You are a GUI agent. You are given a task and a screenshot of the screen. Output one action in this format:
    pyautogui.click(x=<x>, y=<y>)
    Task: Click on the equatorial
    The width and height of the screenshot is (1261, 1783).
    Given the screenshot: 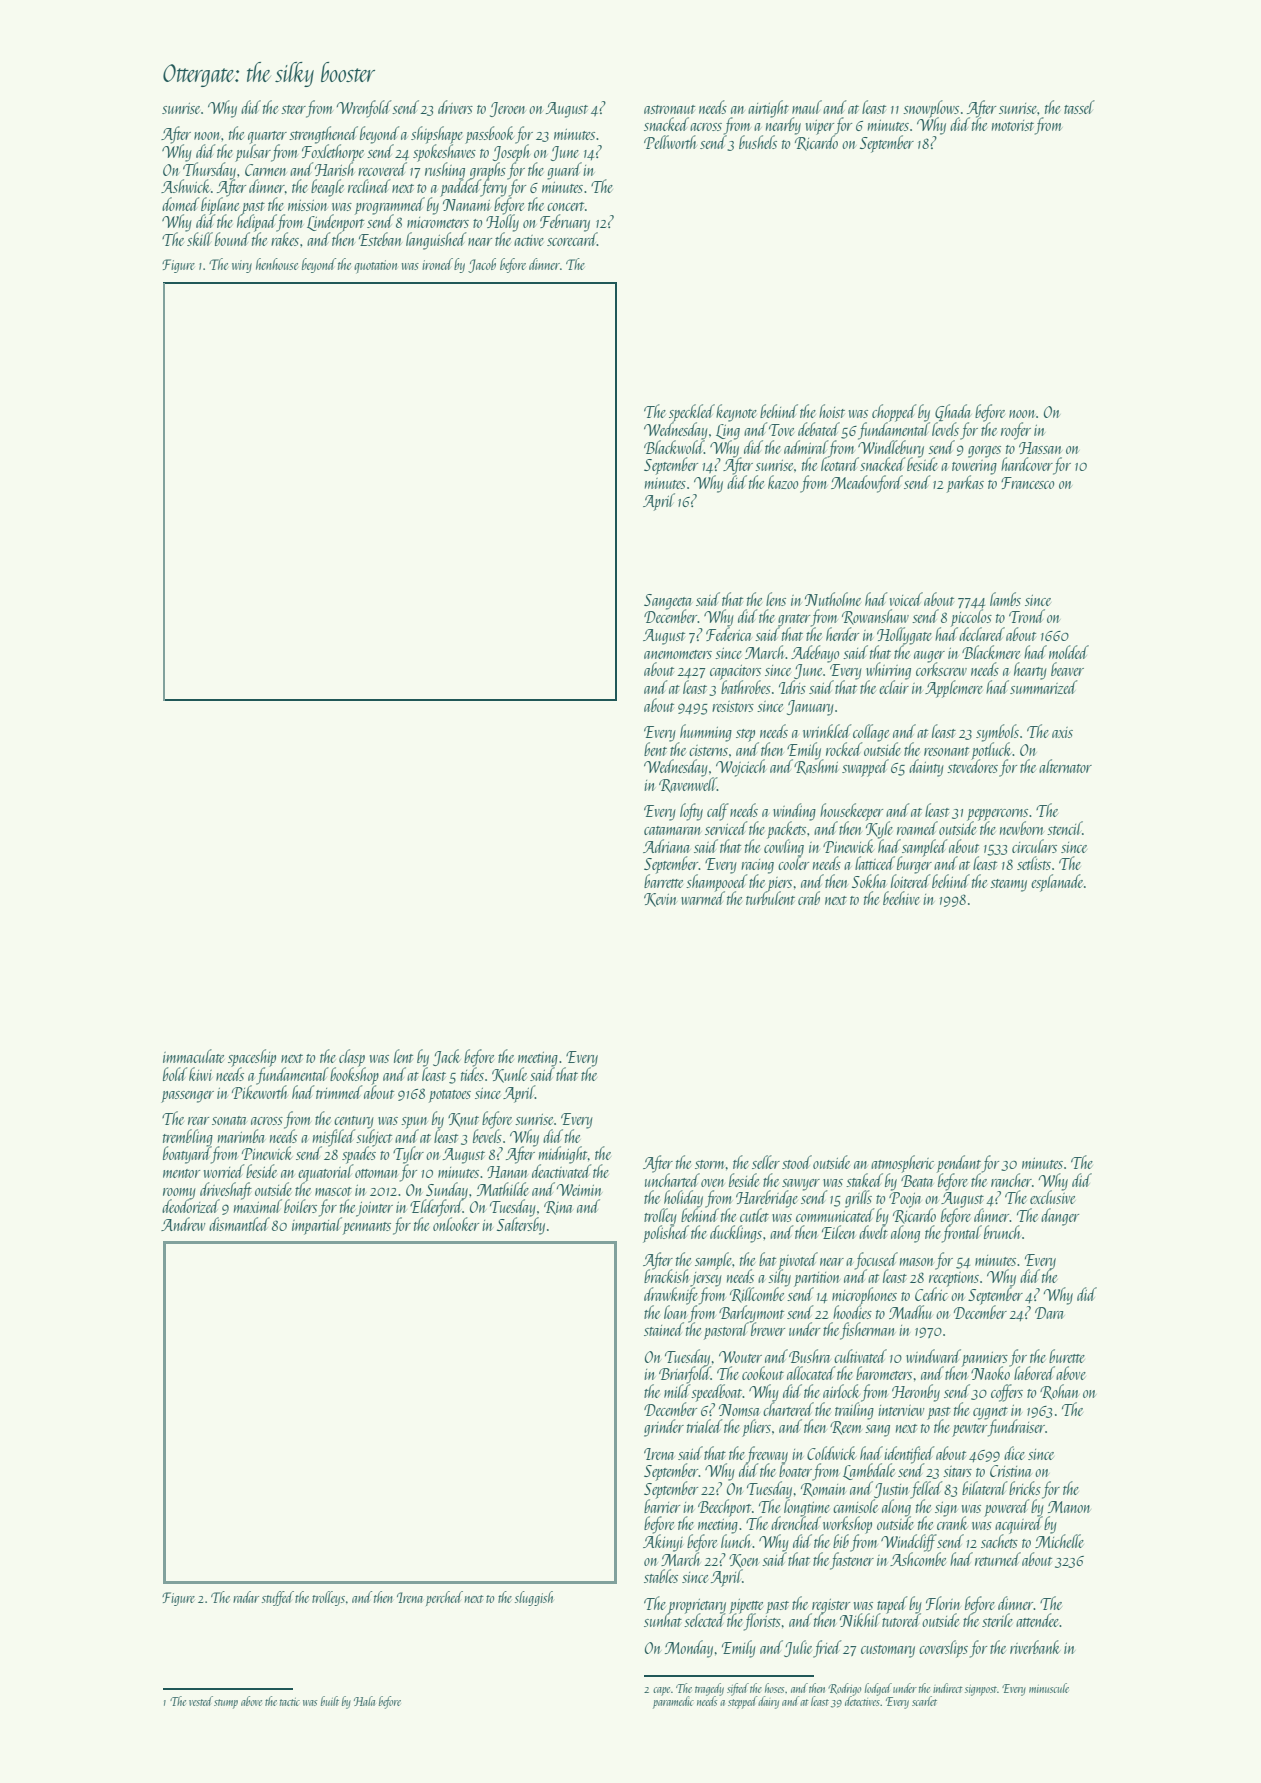 What is the action you would take?
    pyautogui.click(x=326, y=1173)
